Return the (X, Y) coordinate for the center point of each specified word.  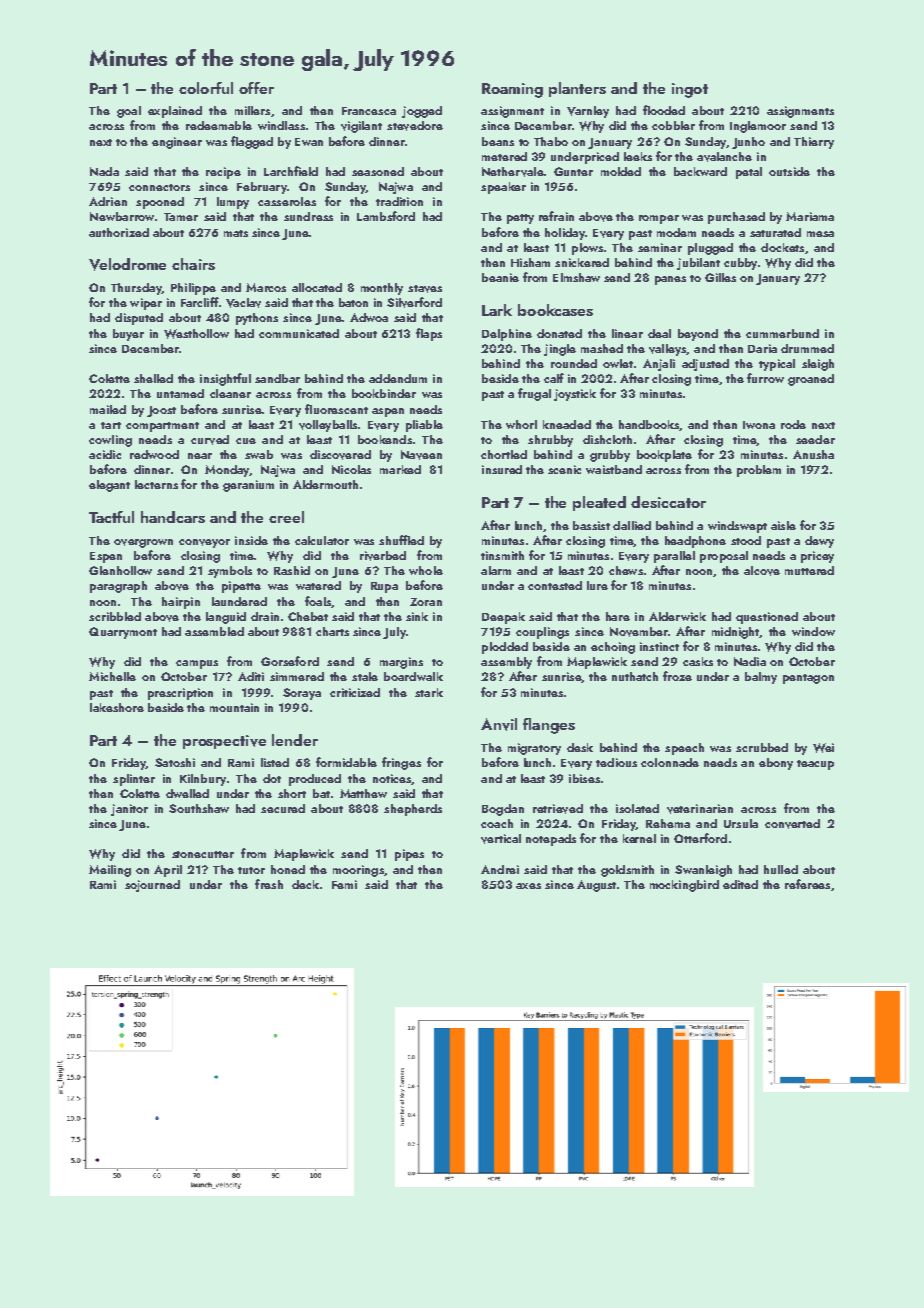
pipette (241, 587)
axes (528, 886)
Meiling (110, 871)
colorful (206, 88)
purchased (736, 218)
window (813, 631)
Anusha (813, 454)
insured (502, 469)
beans (498, 141)
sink (417, 616)
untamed (180, 393)
